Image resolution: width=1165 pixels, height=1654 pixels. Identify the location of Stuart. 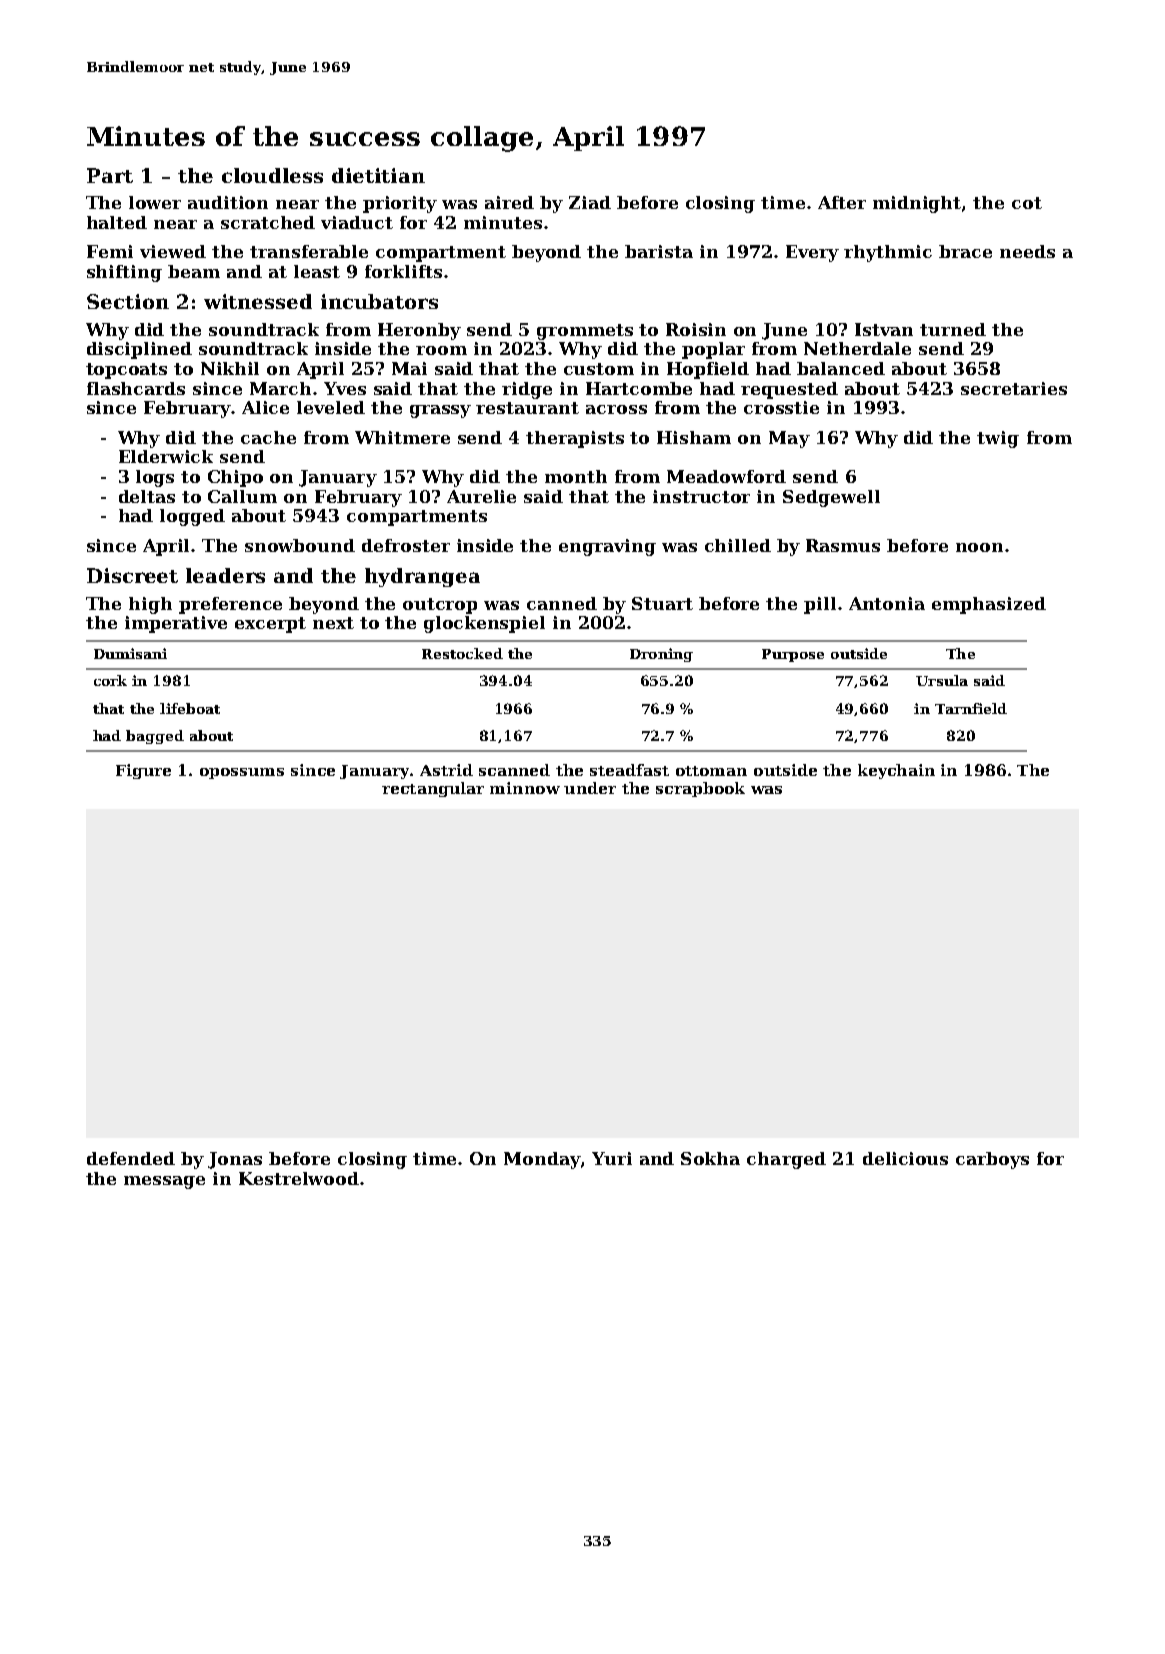
(662, 603).
